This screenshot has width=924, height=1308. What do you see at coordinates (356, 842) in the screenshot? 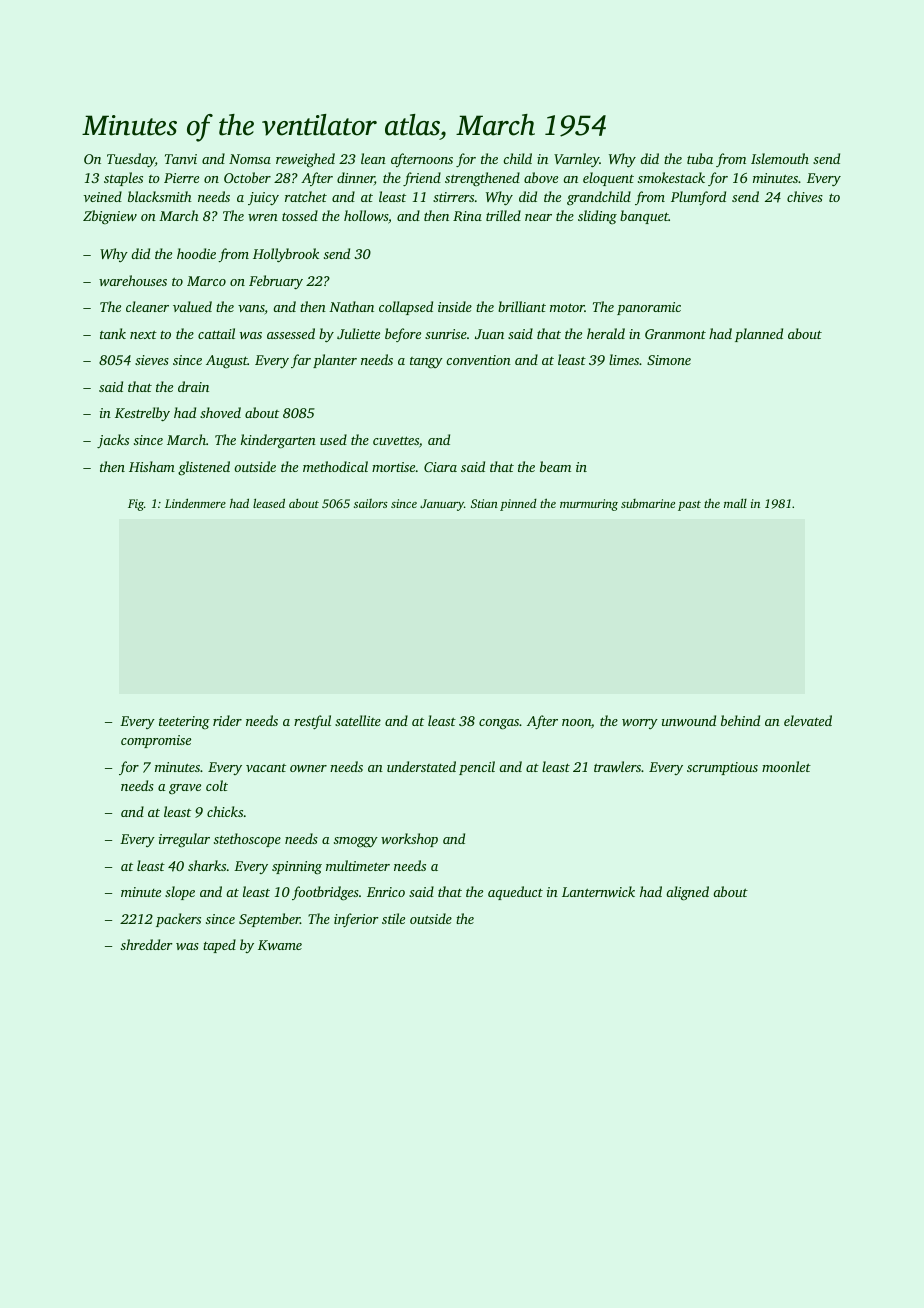
I see `smoggy` at bounding box center [356, 842].
